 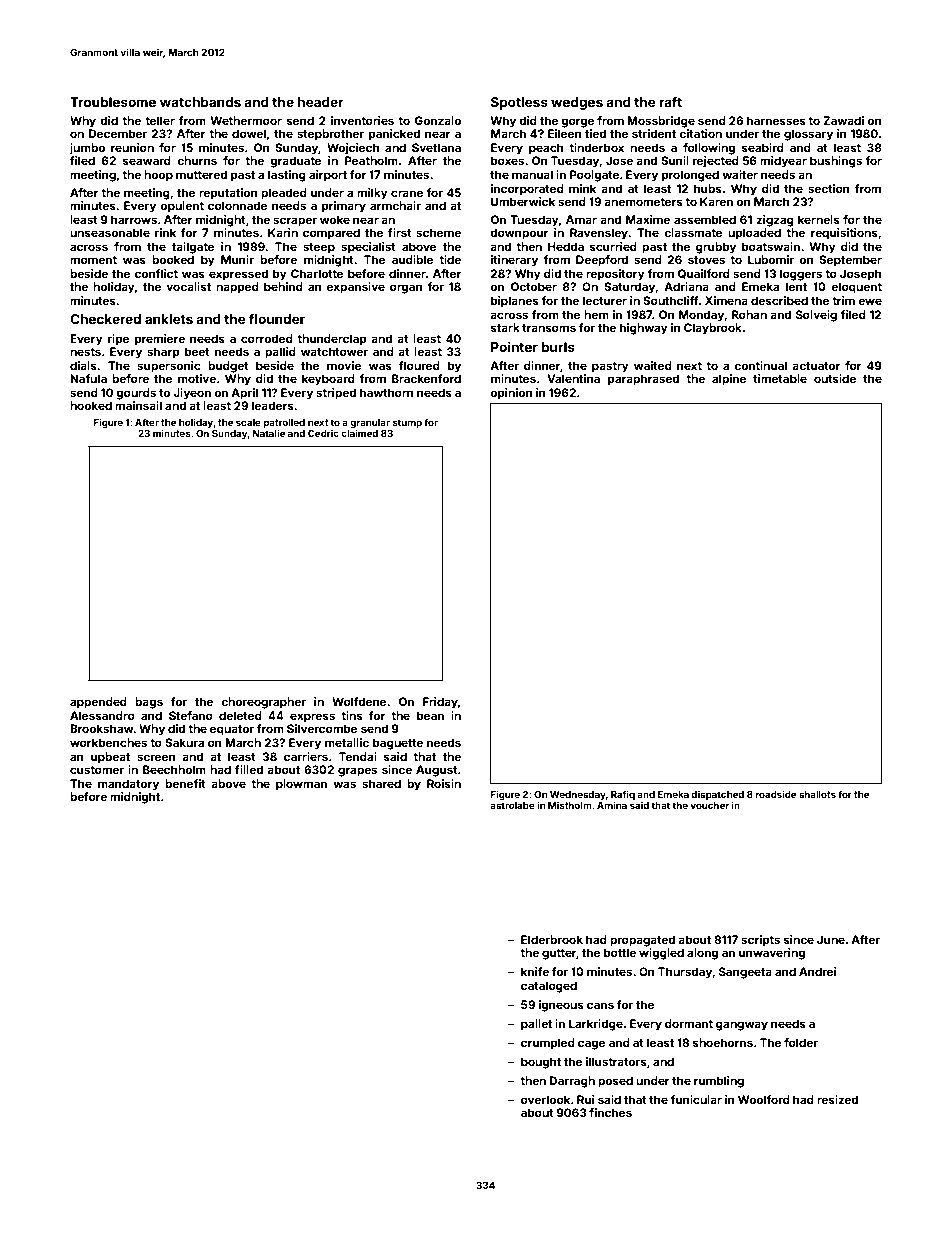 What do you see at coordinates (831, 939) in the screenshot?
I see `June` at bounding box center [831, 939].
